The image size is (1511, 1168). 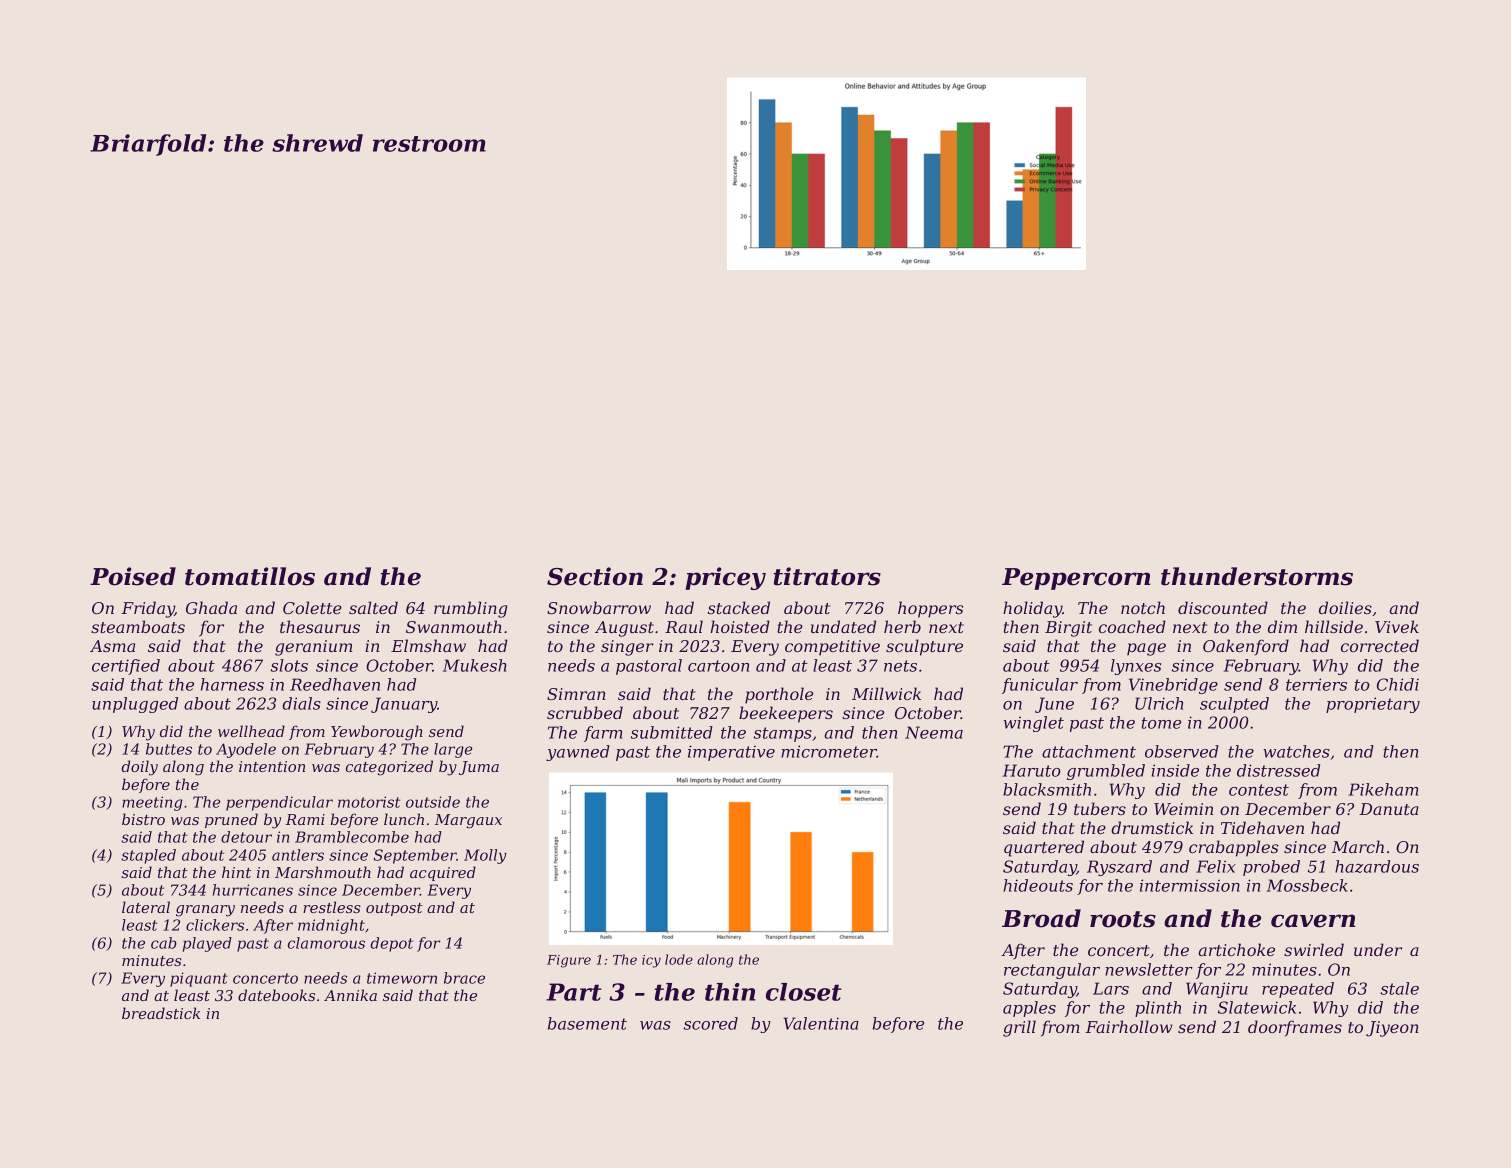 I want to click on Ghada, so click(x=211, y=607).
